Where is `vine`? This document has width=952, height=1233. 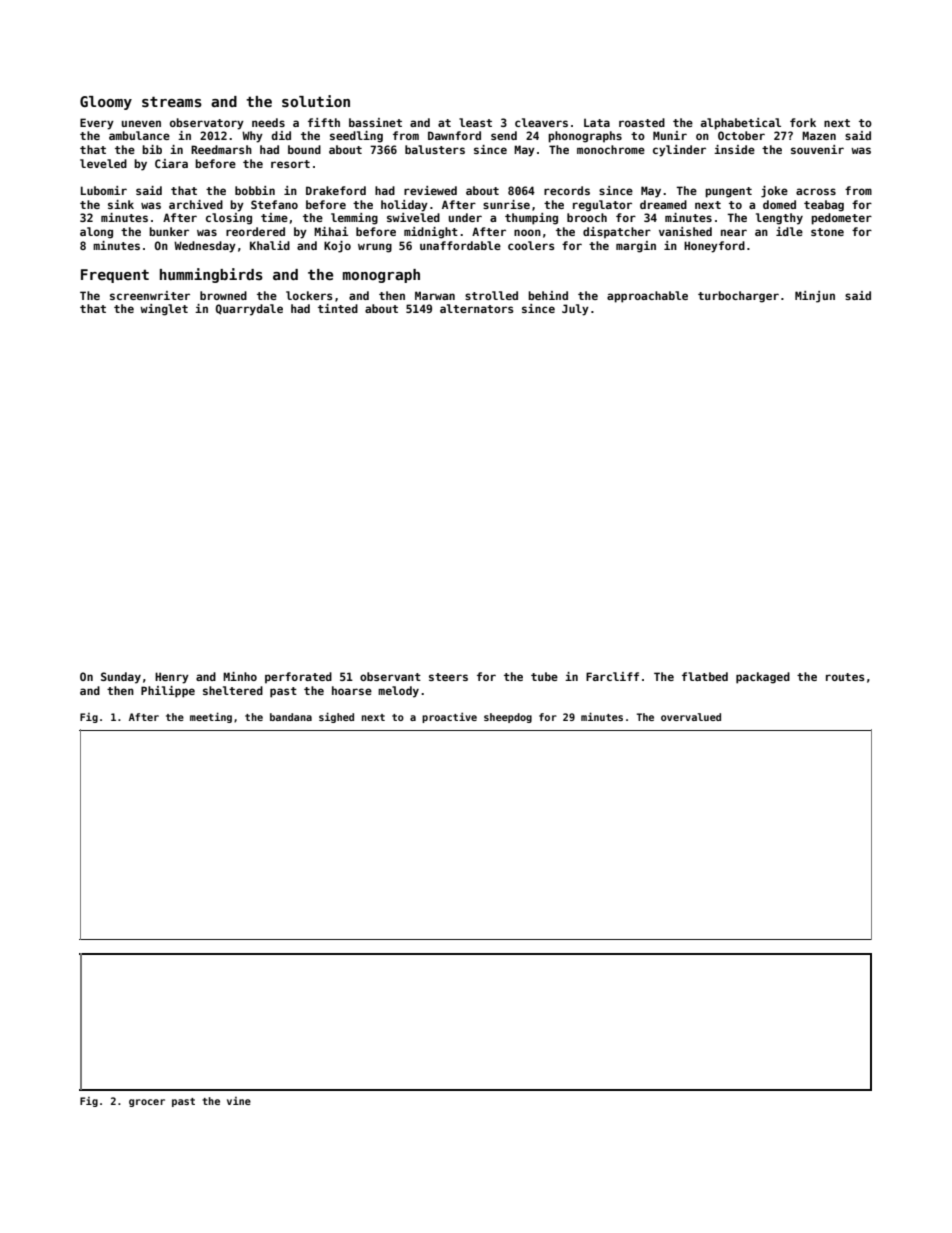
vine is located at coordinates (239, 1101).
